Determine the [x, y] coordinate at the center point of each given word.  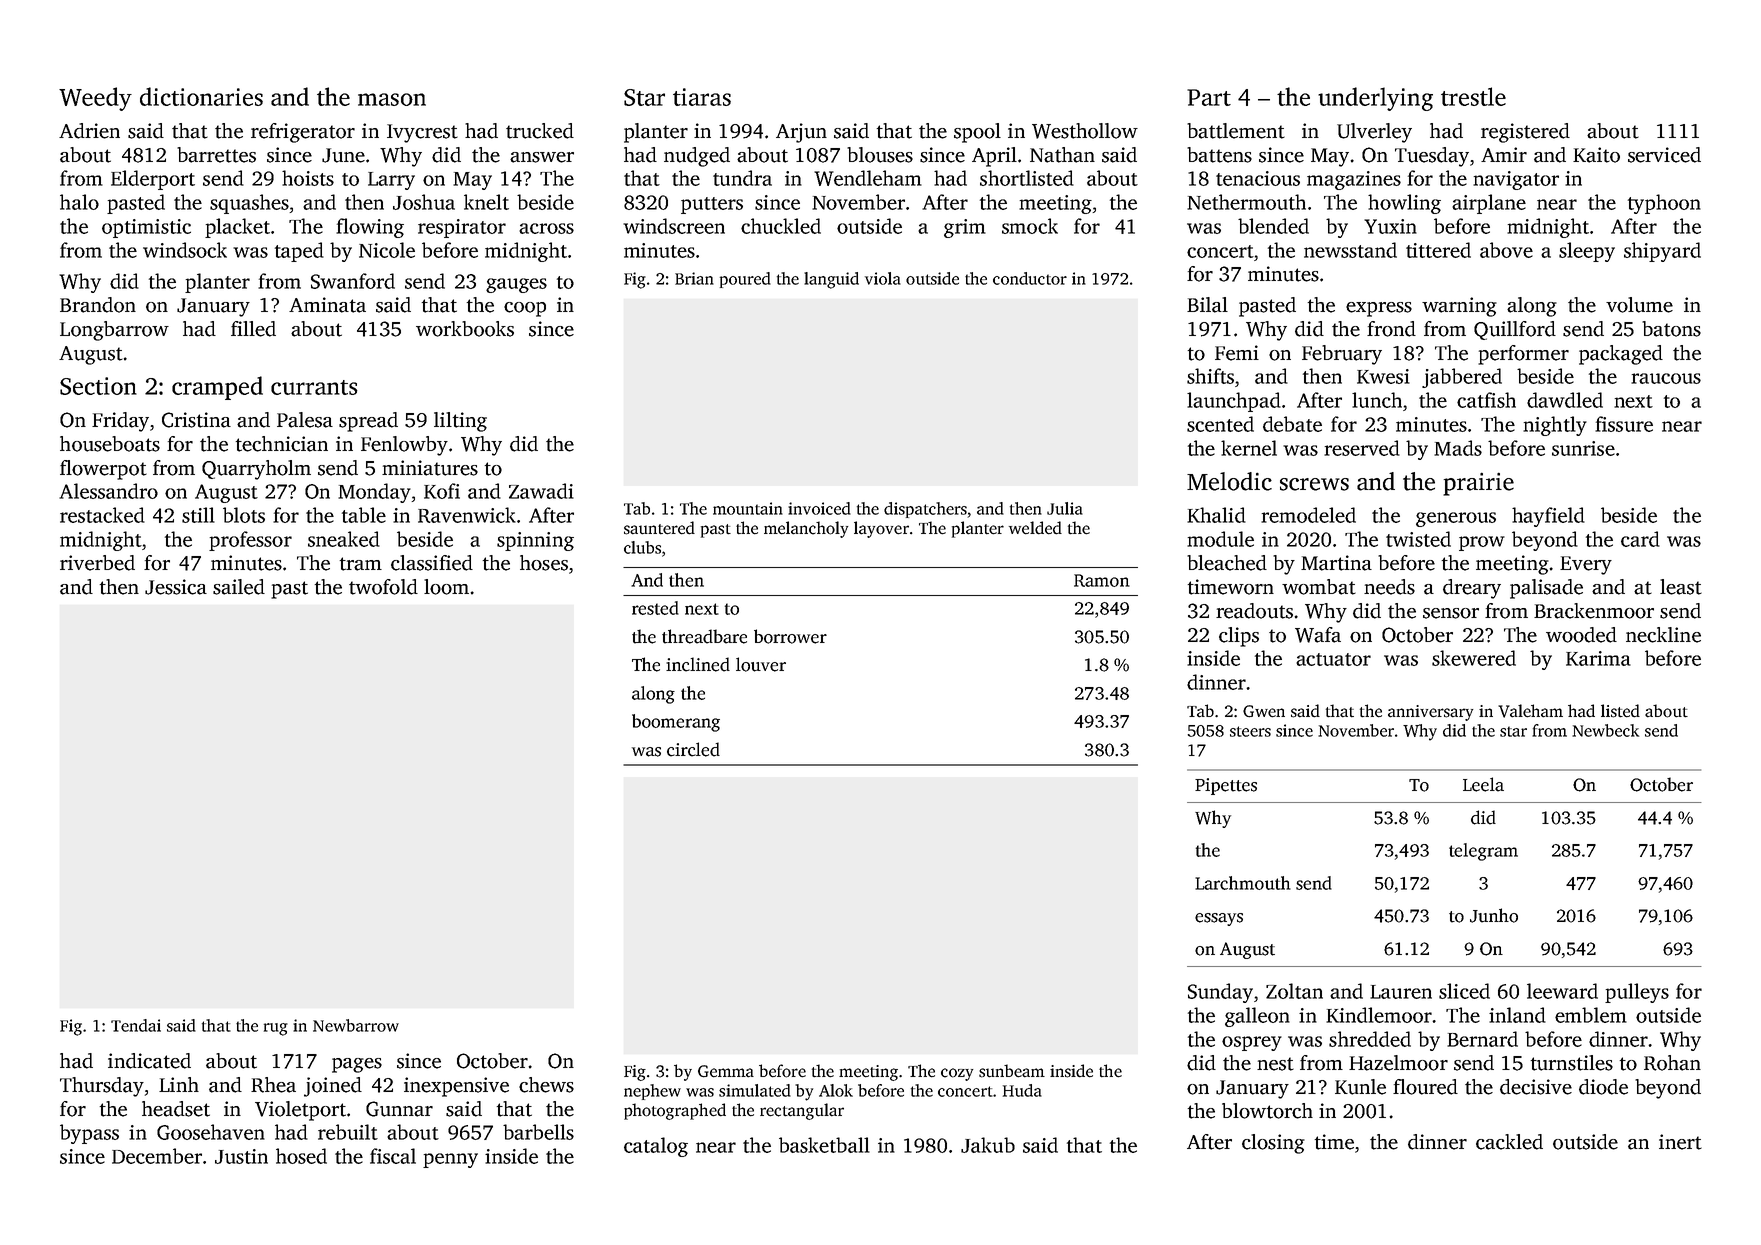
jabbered [1462, 378]
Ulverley [1374, 133]
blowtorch [1267, 1111]
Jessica [176, 587]
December [157, 1156]
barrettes [216, 155]
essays [1219, 919]
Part [1209, 97]
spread [368, 422]
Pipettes [1226, 786]
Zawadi [541, 491]
